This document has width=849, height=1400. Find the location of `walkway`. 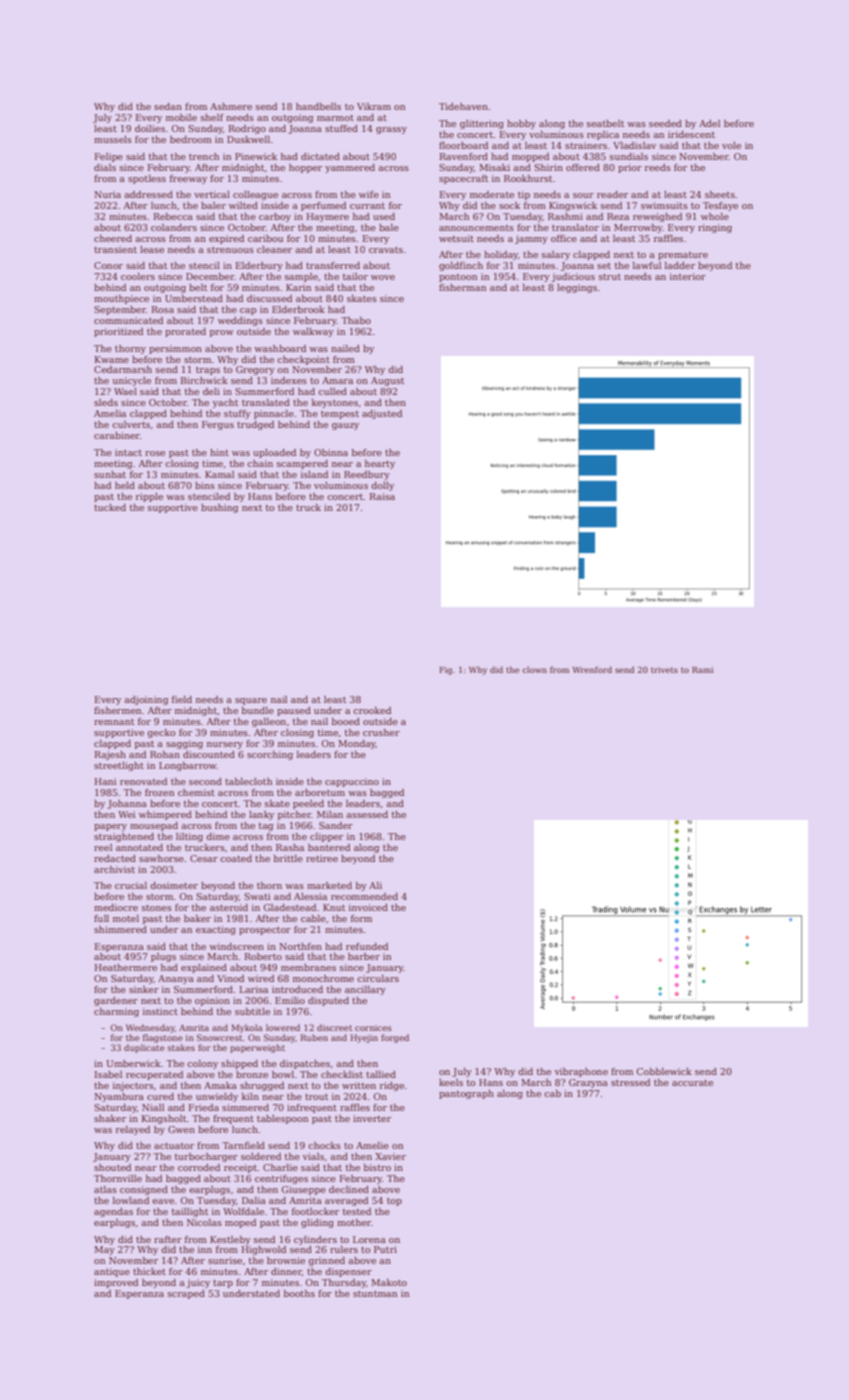

walkway is located at coordinates (313, 332).
